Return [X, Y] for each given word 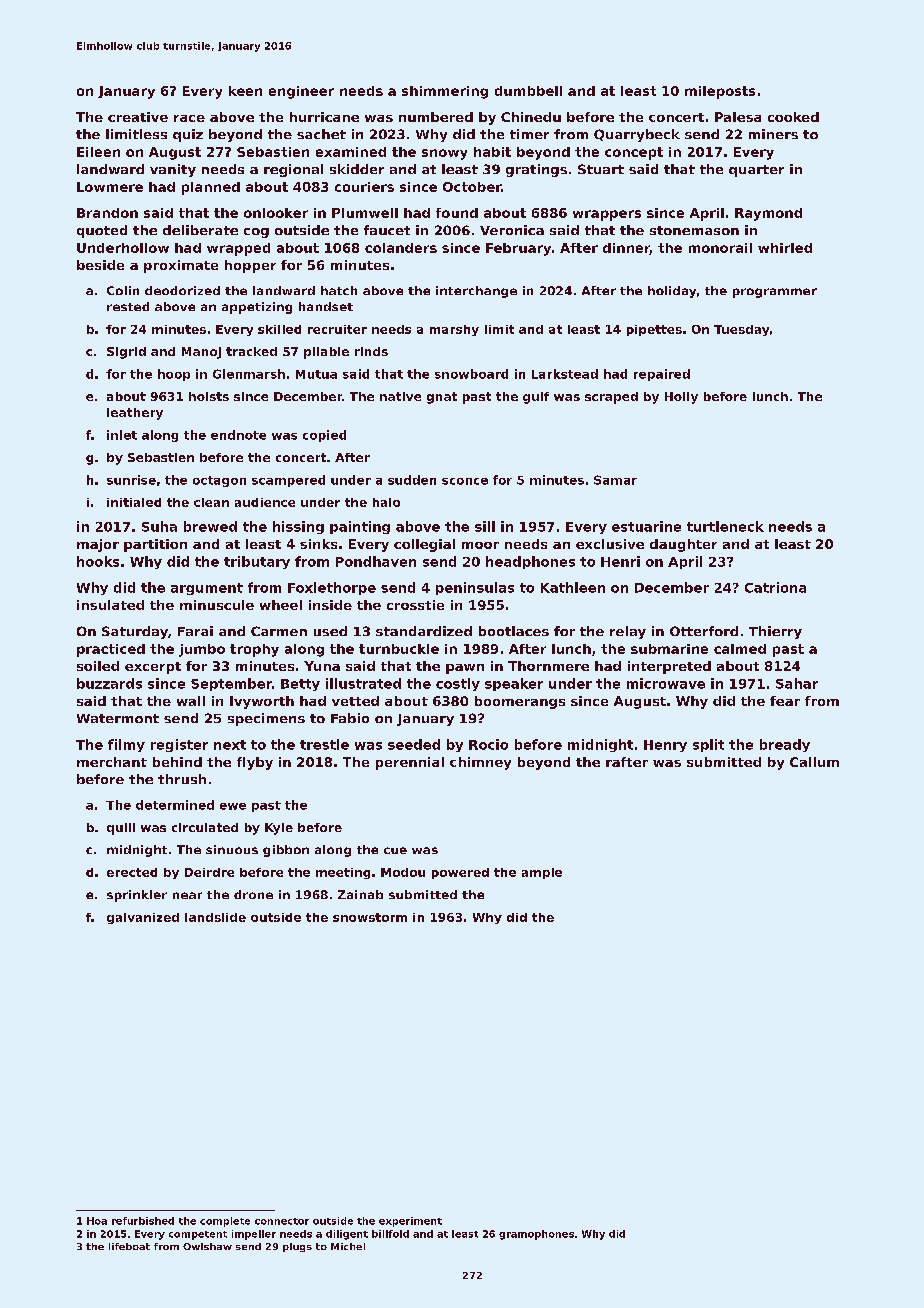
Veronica [512, 230]
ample [542, 873]
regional [293, 170]
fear [785, 701]
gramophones [536, 1235]
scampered [288, 481]
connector [282, 1221]
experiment [410, 1222]
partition [155, 545]
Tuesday [741, 330]
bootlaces [514, 631]
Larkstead [565, 374]
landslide [215, 917]
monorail [720, 248]
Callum [814, 762]
